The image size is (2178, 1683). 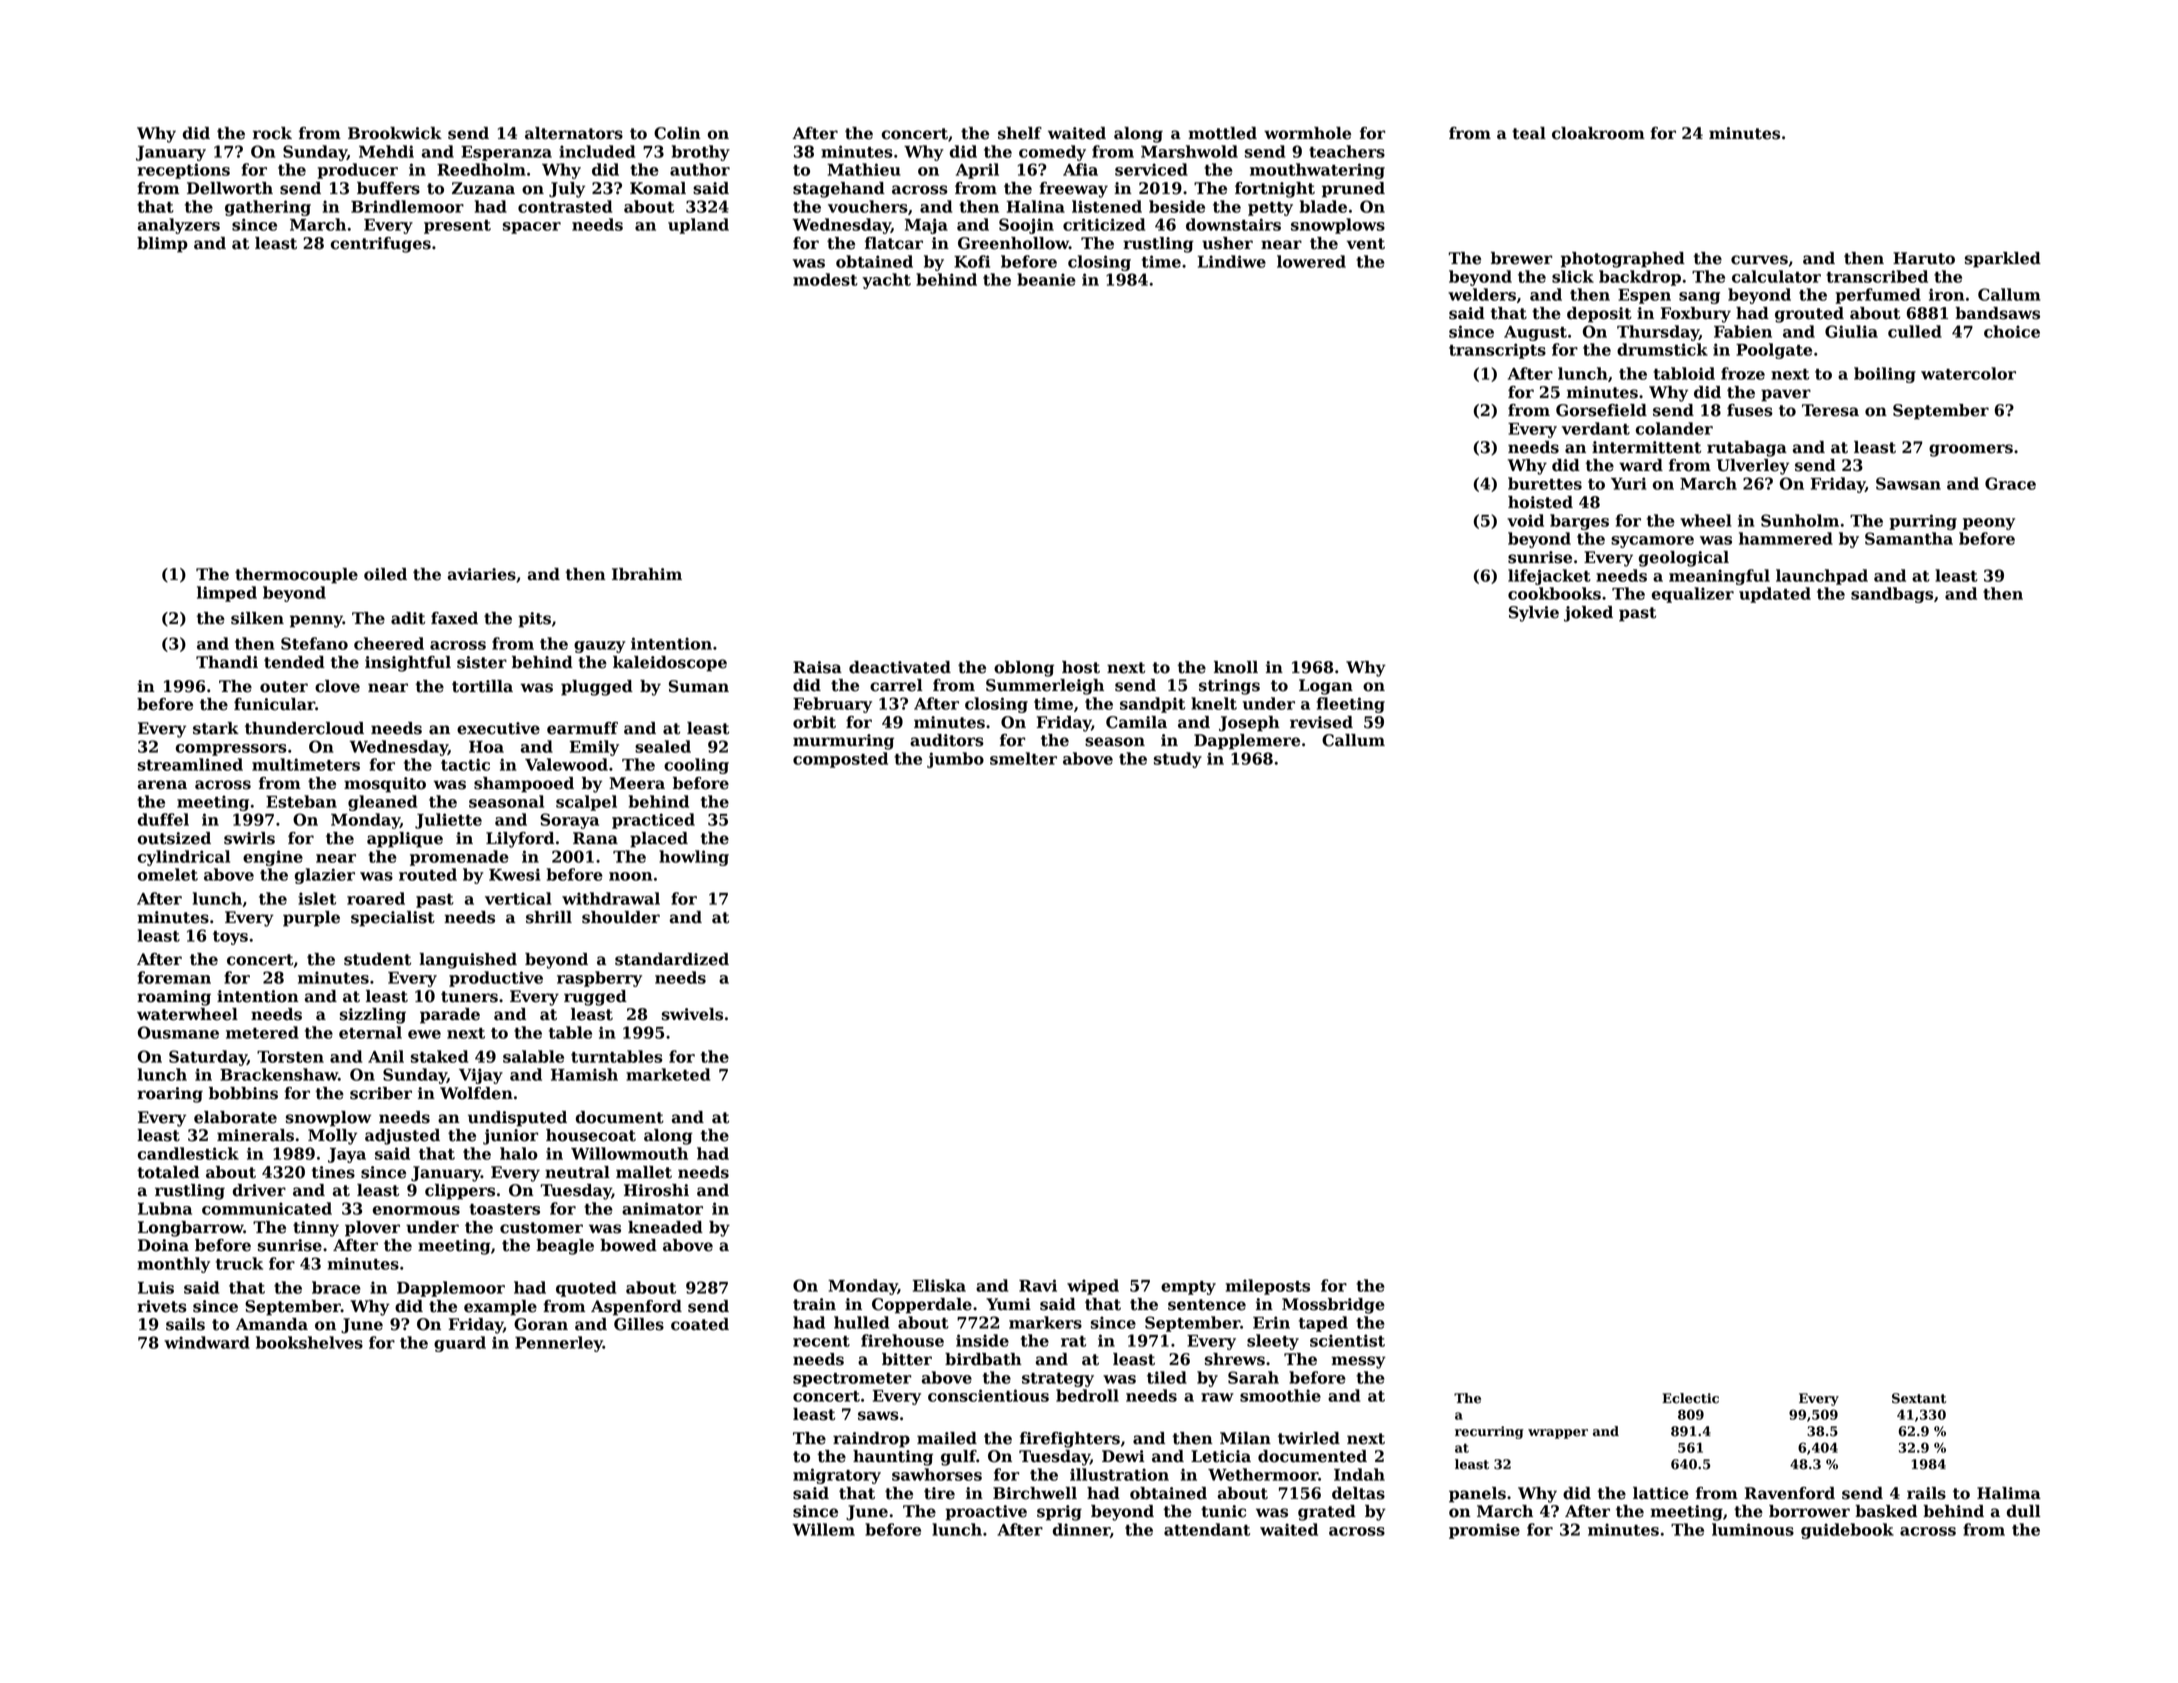 What do you see at coordinates (586, 803) in the screenshot?
I see `scalpel` at bounding box center [586, 803].
